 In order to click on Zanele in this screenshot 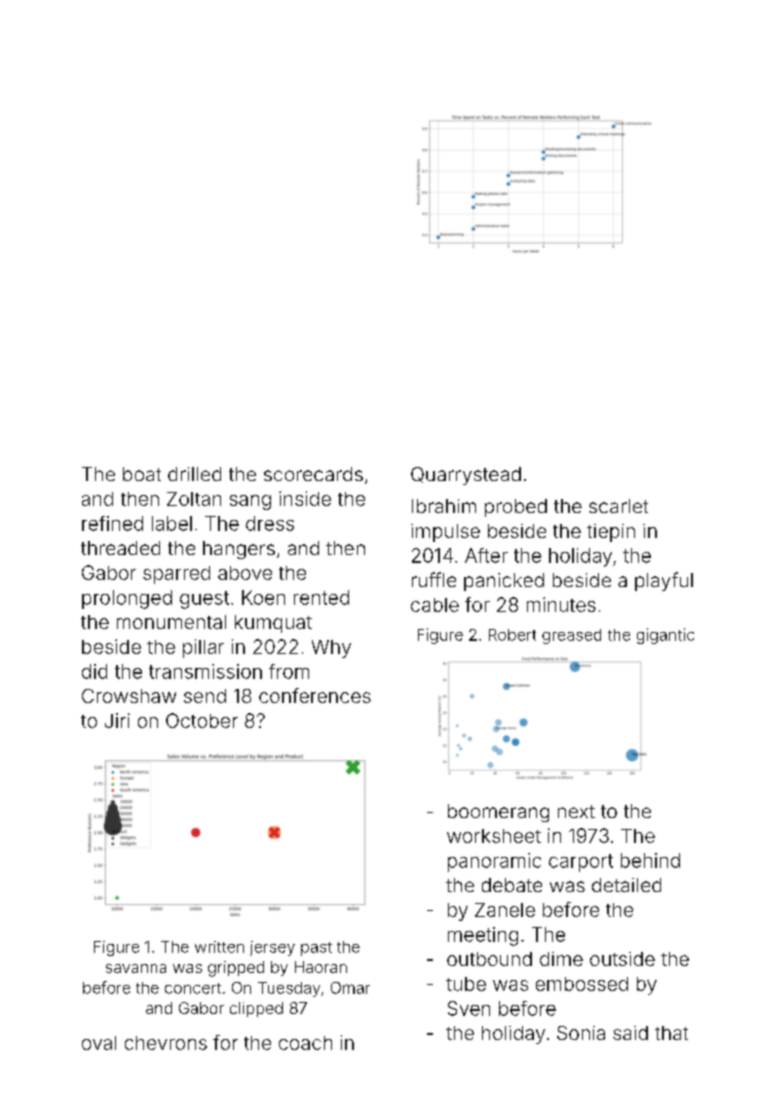, I will do `click(505, 910)`.
